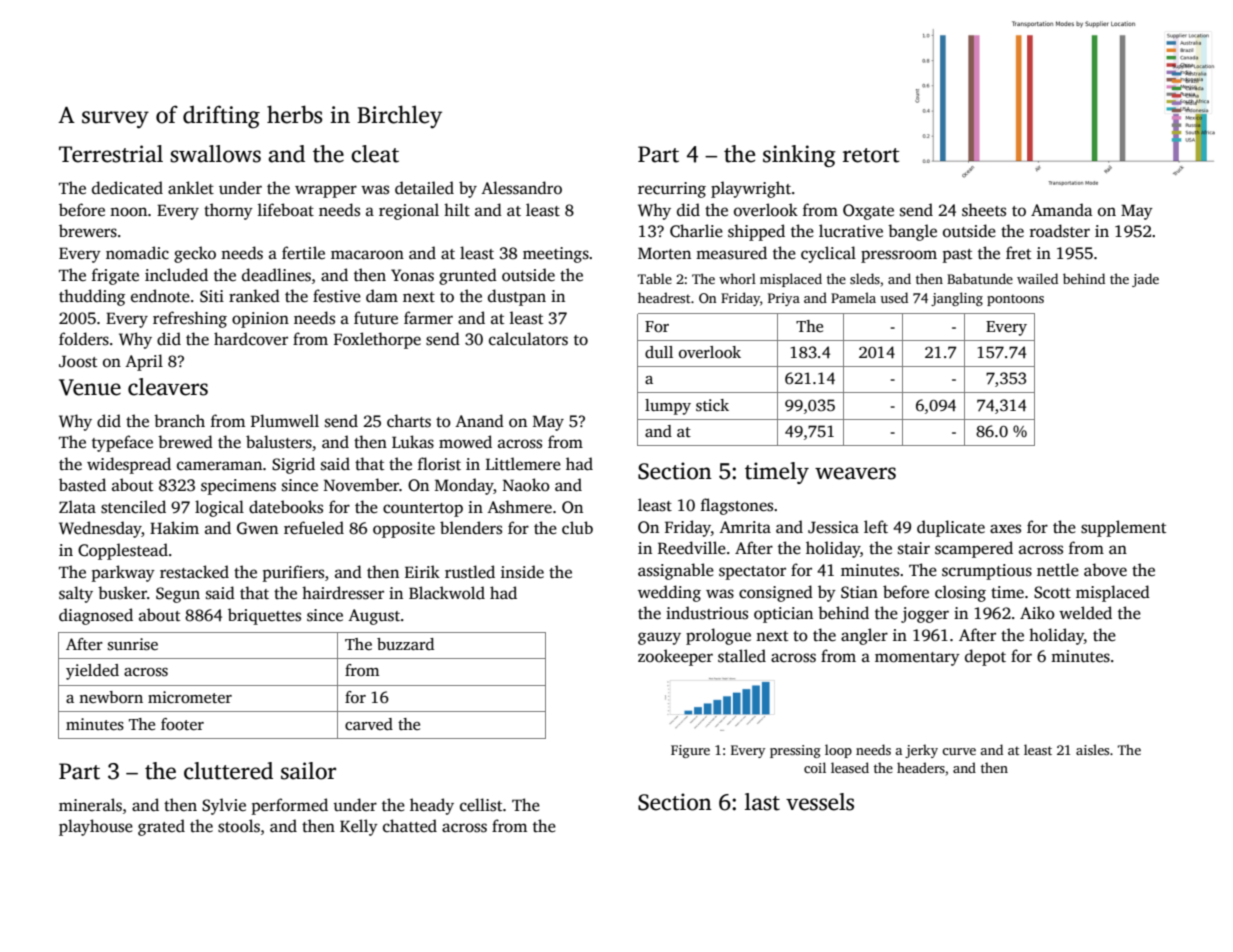 This page has height=952, width=1233. What do you see at coordinates (762, 802) in the page?
I see `last` at bounding box center [762, 802].
